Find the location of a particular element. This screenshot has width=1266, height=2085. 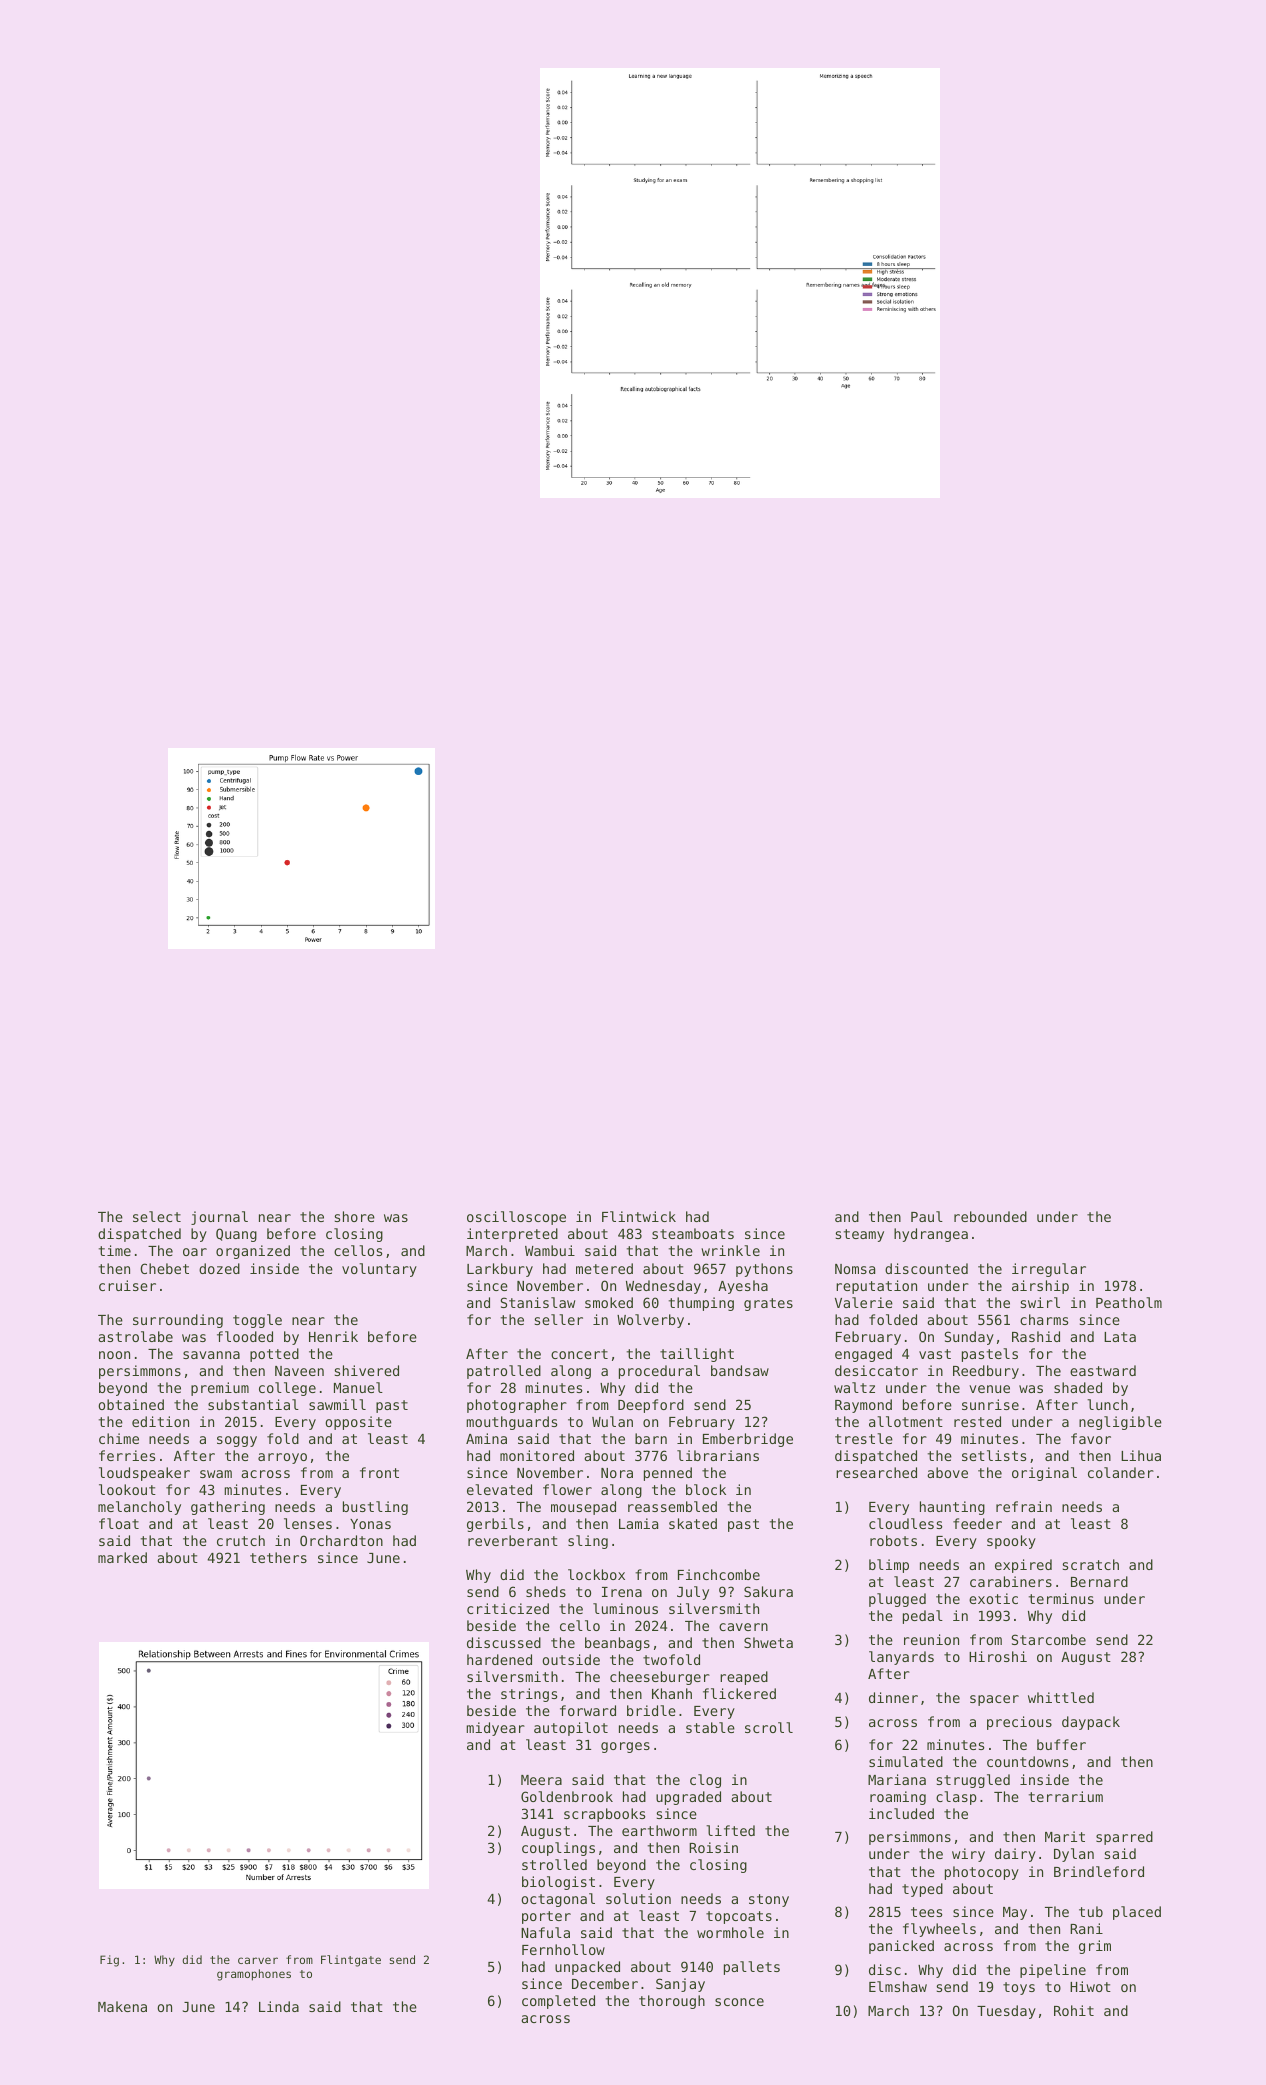

dairy is located at coordinates (1015, 1855).
